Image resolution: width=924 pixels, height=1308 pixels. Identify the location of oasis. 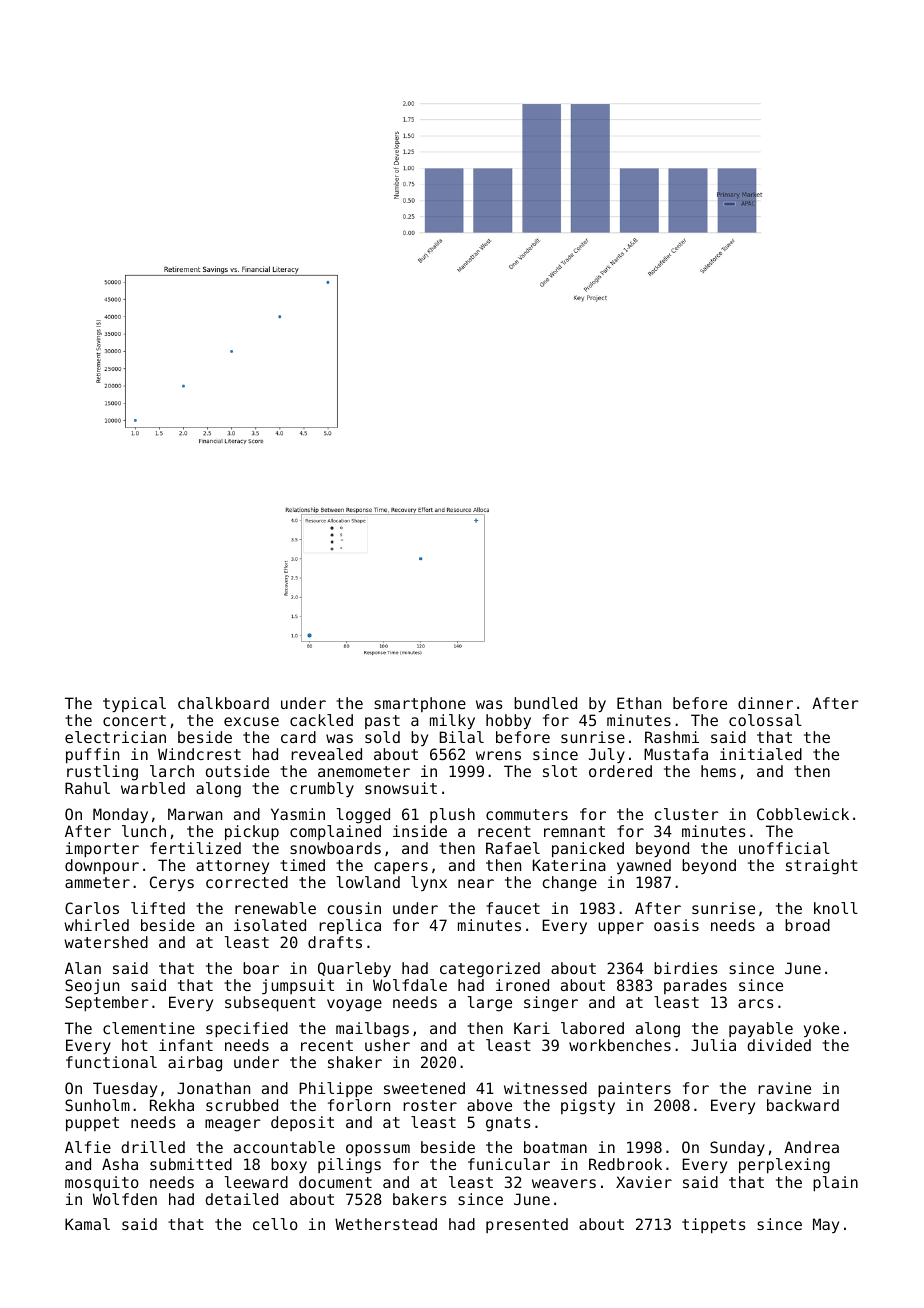
(676, 925).
